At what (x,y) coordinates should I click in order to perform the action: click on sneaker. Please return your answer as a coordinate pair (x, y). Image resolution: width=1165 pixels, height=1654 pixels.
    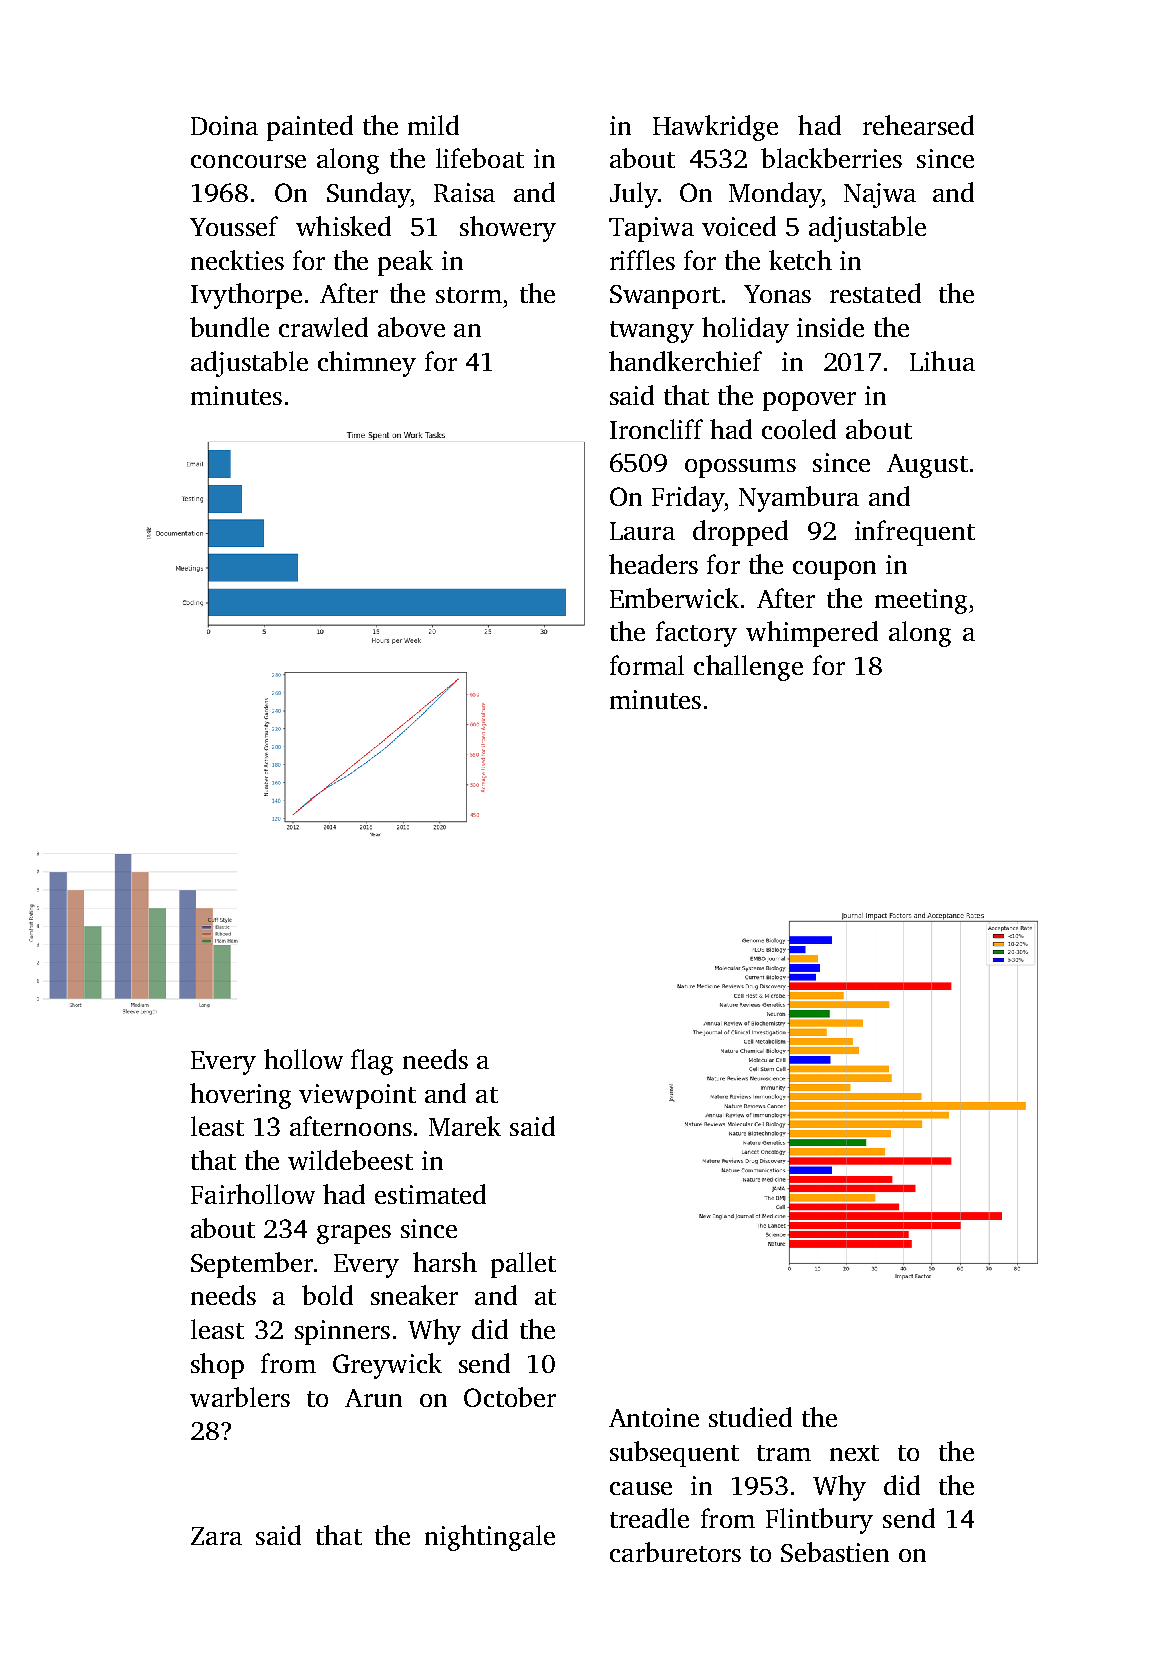
    Looking at the image, I should click on (414, 1295).
